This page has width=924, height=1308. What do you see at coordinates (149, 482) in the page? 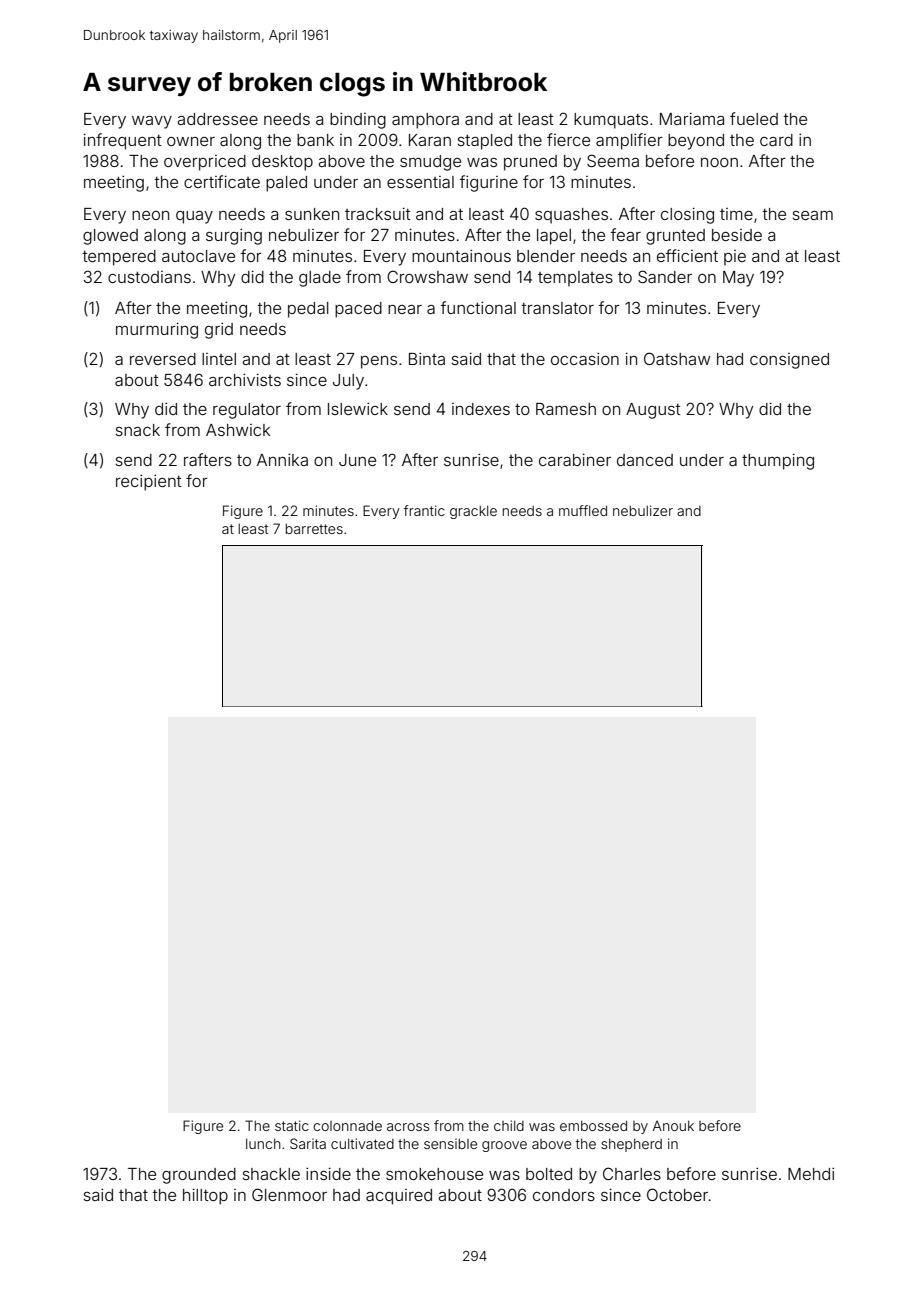
I see `recipient` at bounding box center [149, 482].
